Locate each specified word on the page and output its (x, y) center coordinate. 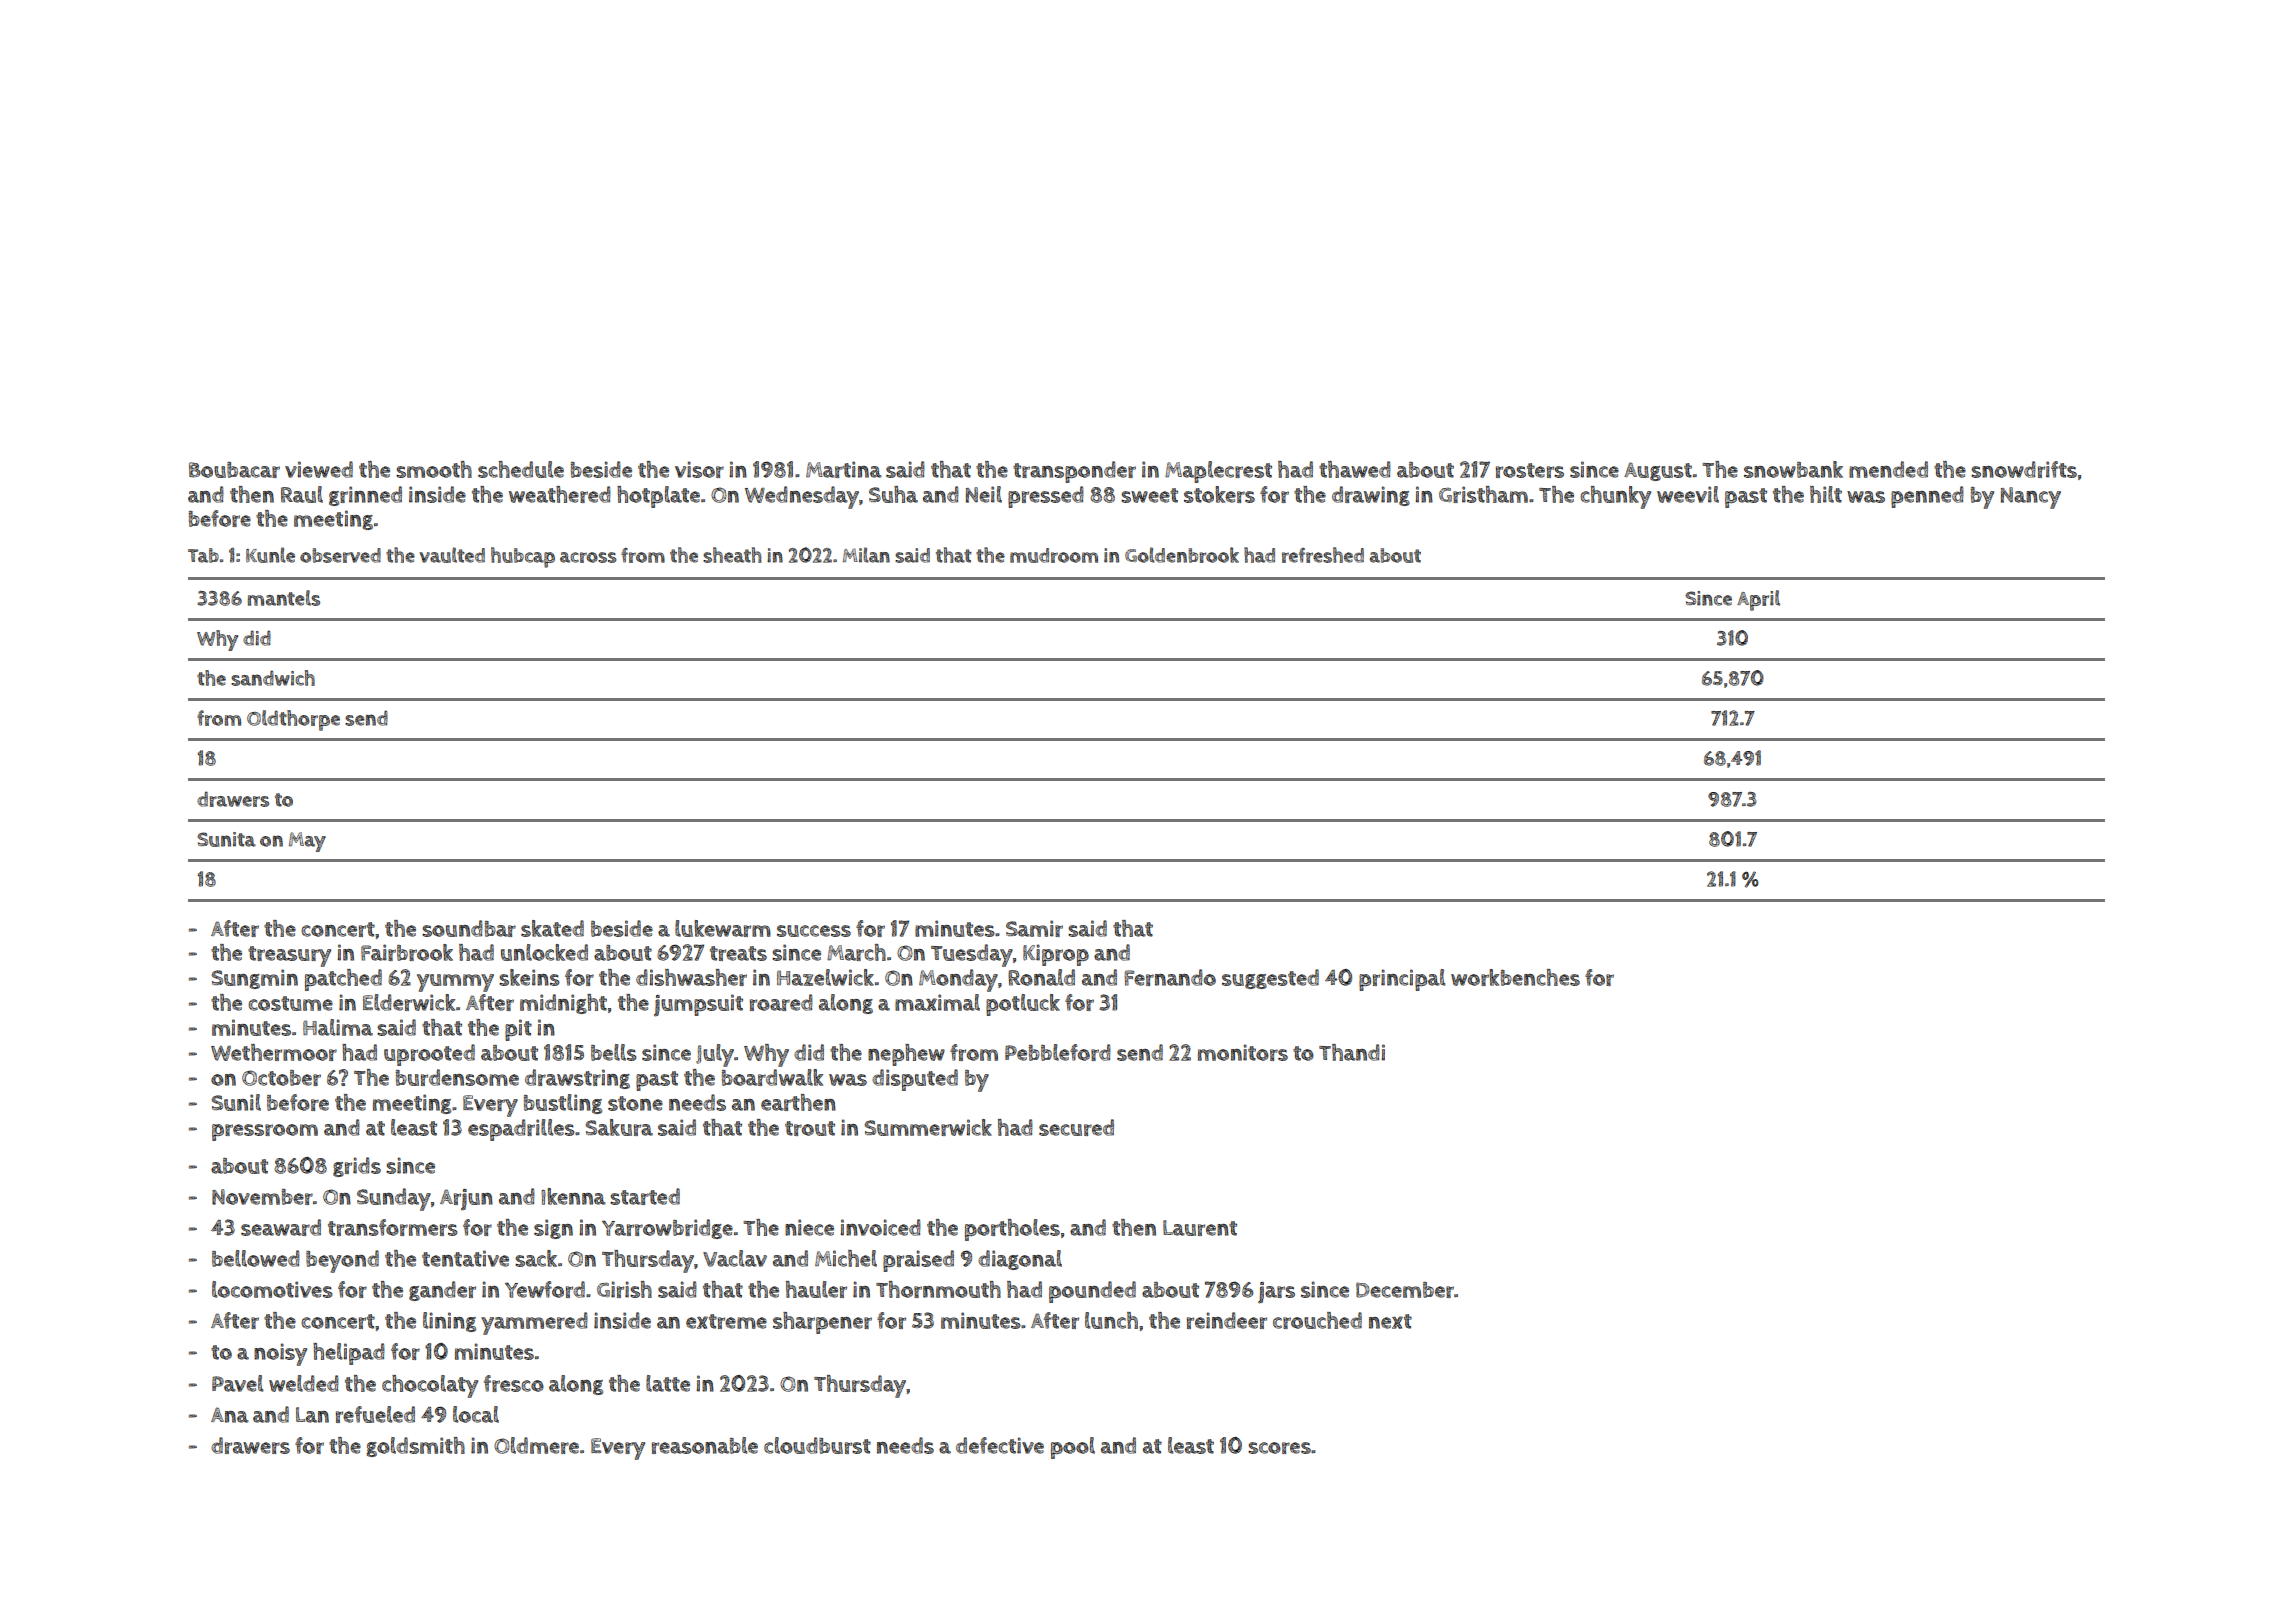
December (1405, 1290)
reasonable (705, 1445)
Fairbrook (407, 952)
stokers (1219, 494)
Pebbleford (1058, 1052)
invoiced (880, 1227)
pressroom (265, 1132)
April (1758, 600)
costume (290, 1003)
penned (1927, 497)
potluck (1023, 1005)
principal (1402, 980)
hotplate (658, 497)
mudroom (1054, 555)
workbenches (1515, 977)
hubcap (523, 557)
